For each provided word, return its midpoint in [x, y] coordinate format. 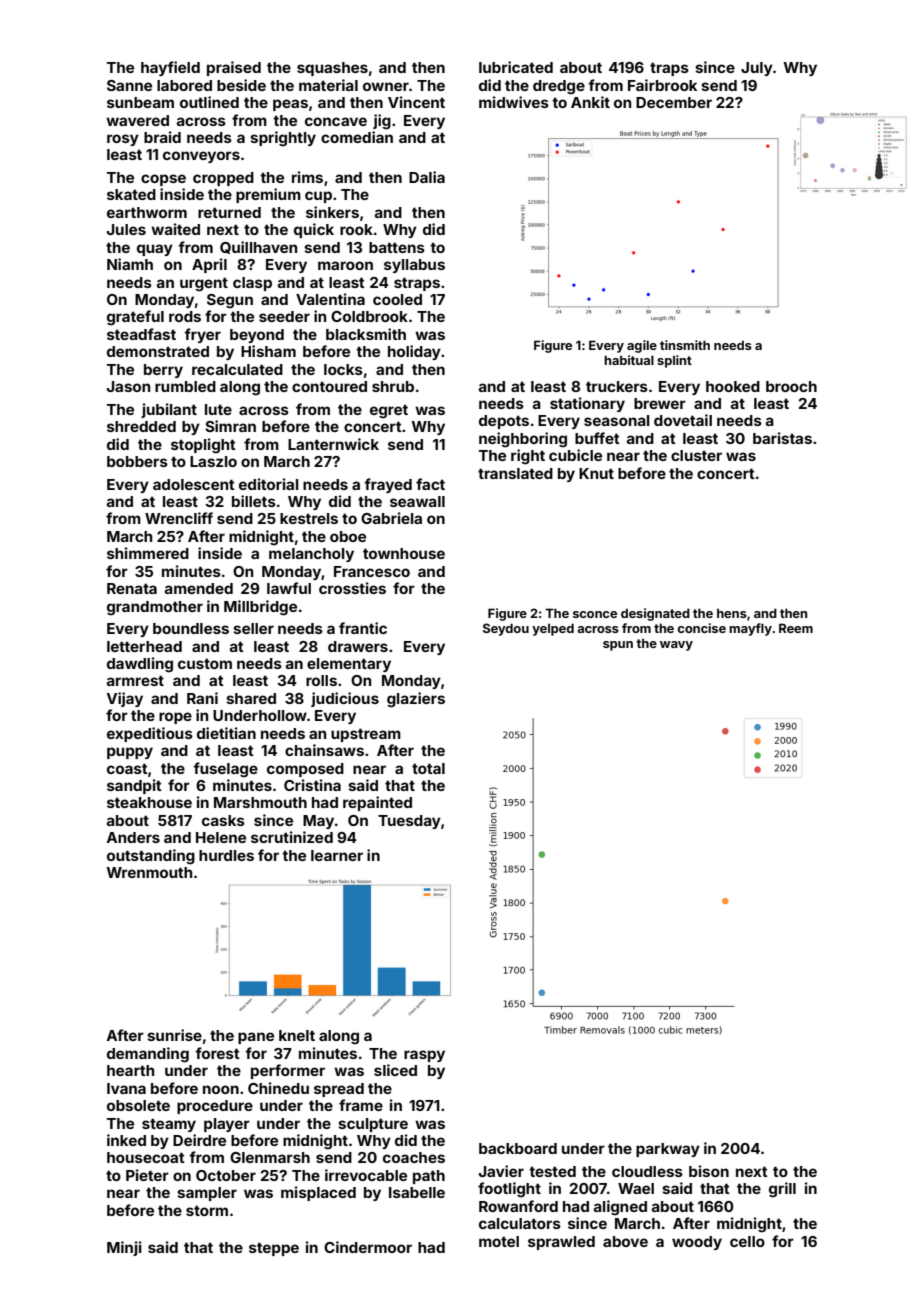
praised [234, 68]
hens [732, 613]
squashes [332, 69]
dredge [559, 87]
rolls [321, 680]
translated [515, 473]
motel [499, 1241]
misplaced [318, 1193]
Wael [636, 1188]
